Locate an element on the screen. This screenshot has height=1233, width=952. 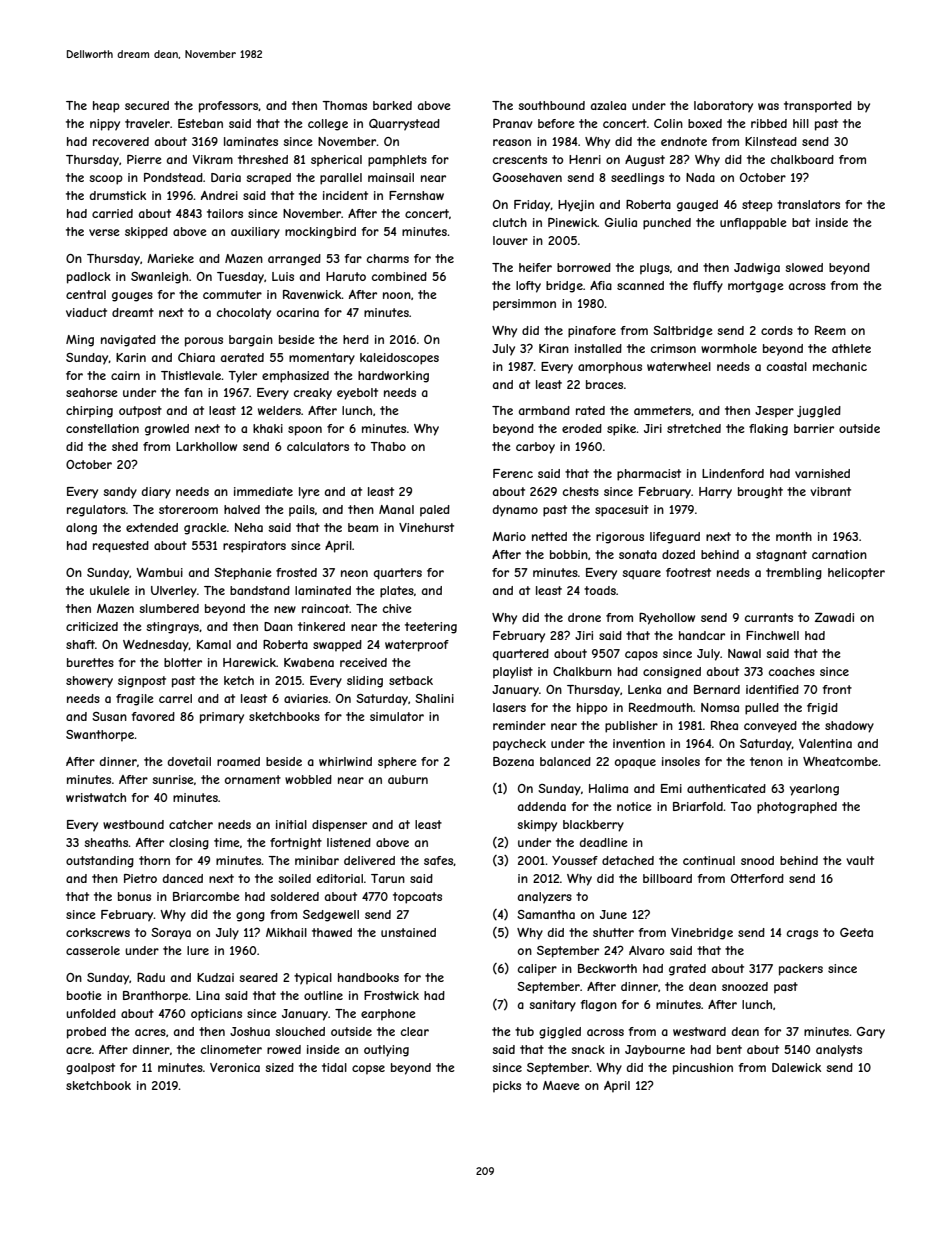
verse is located at coordinates (104, 232).
